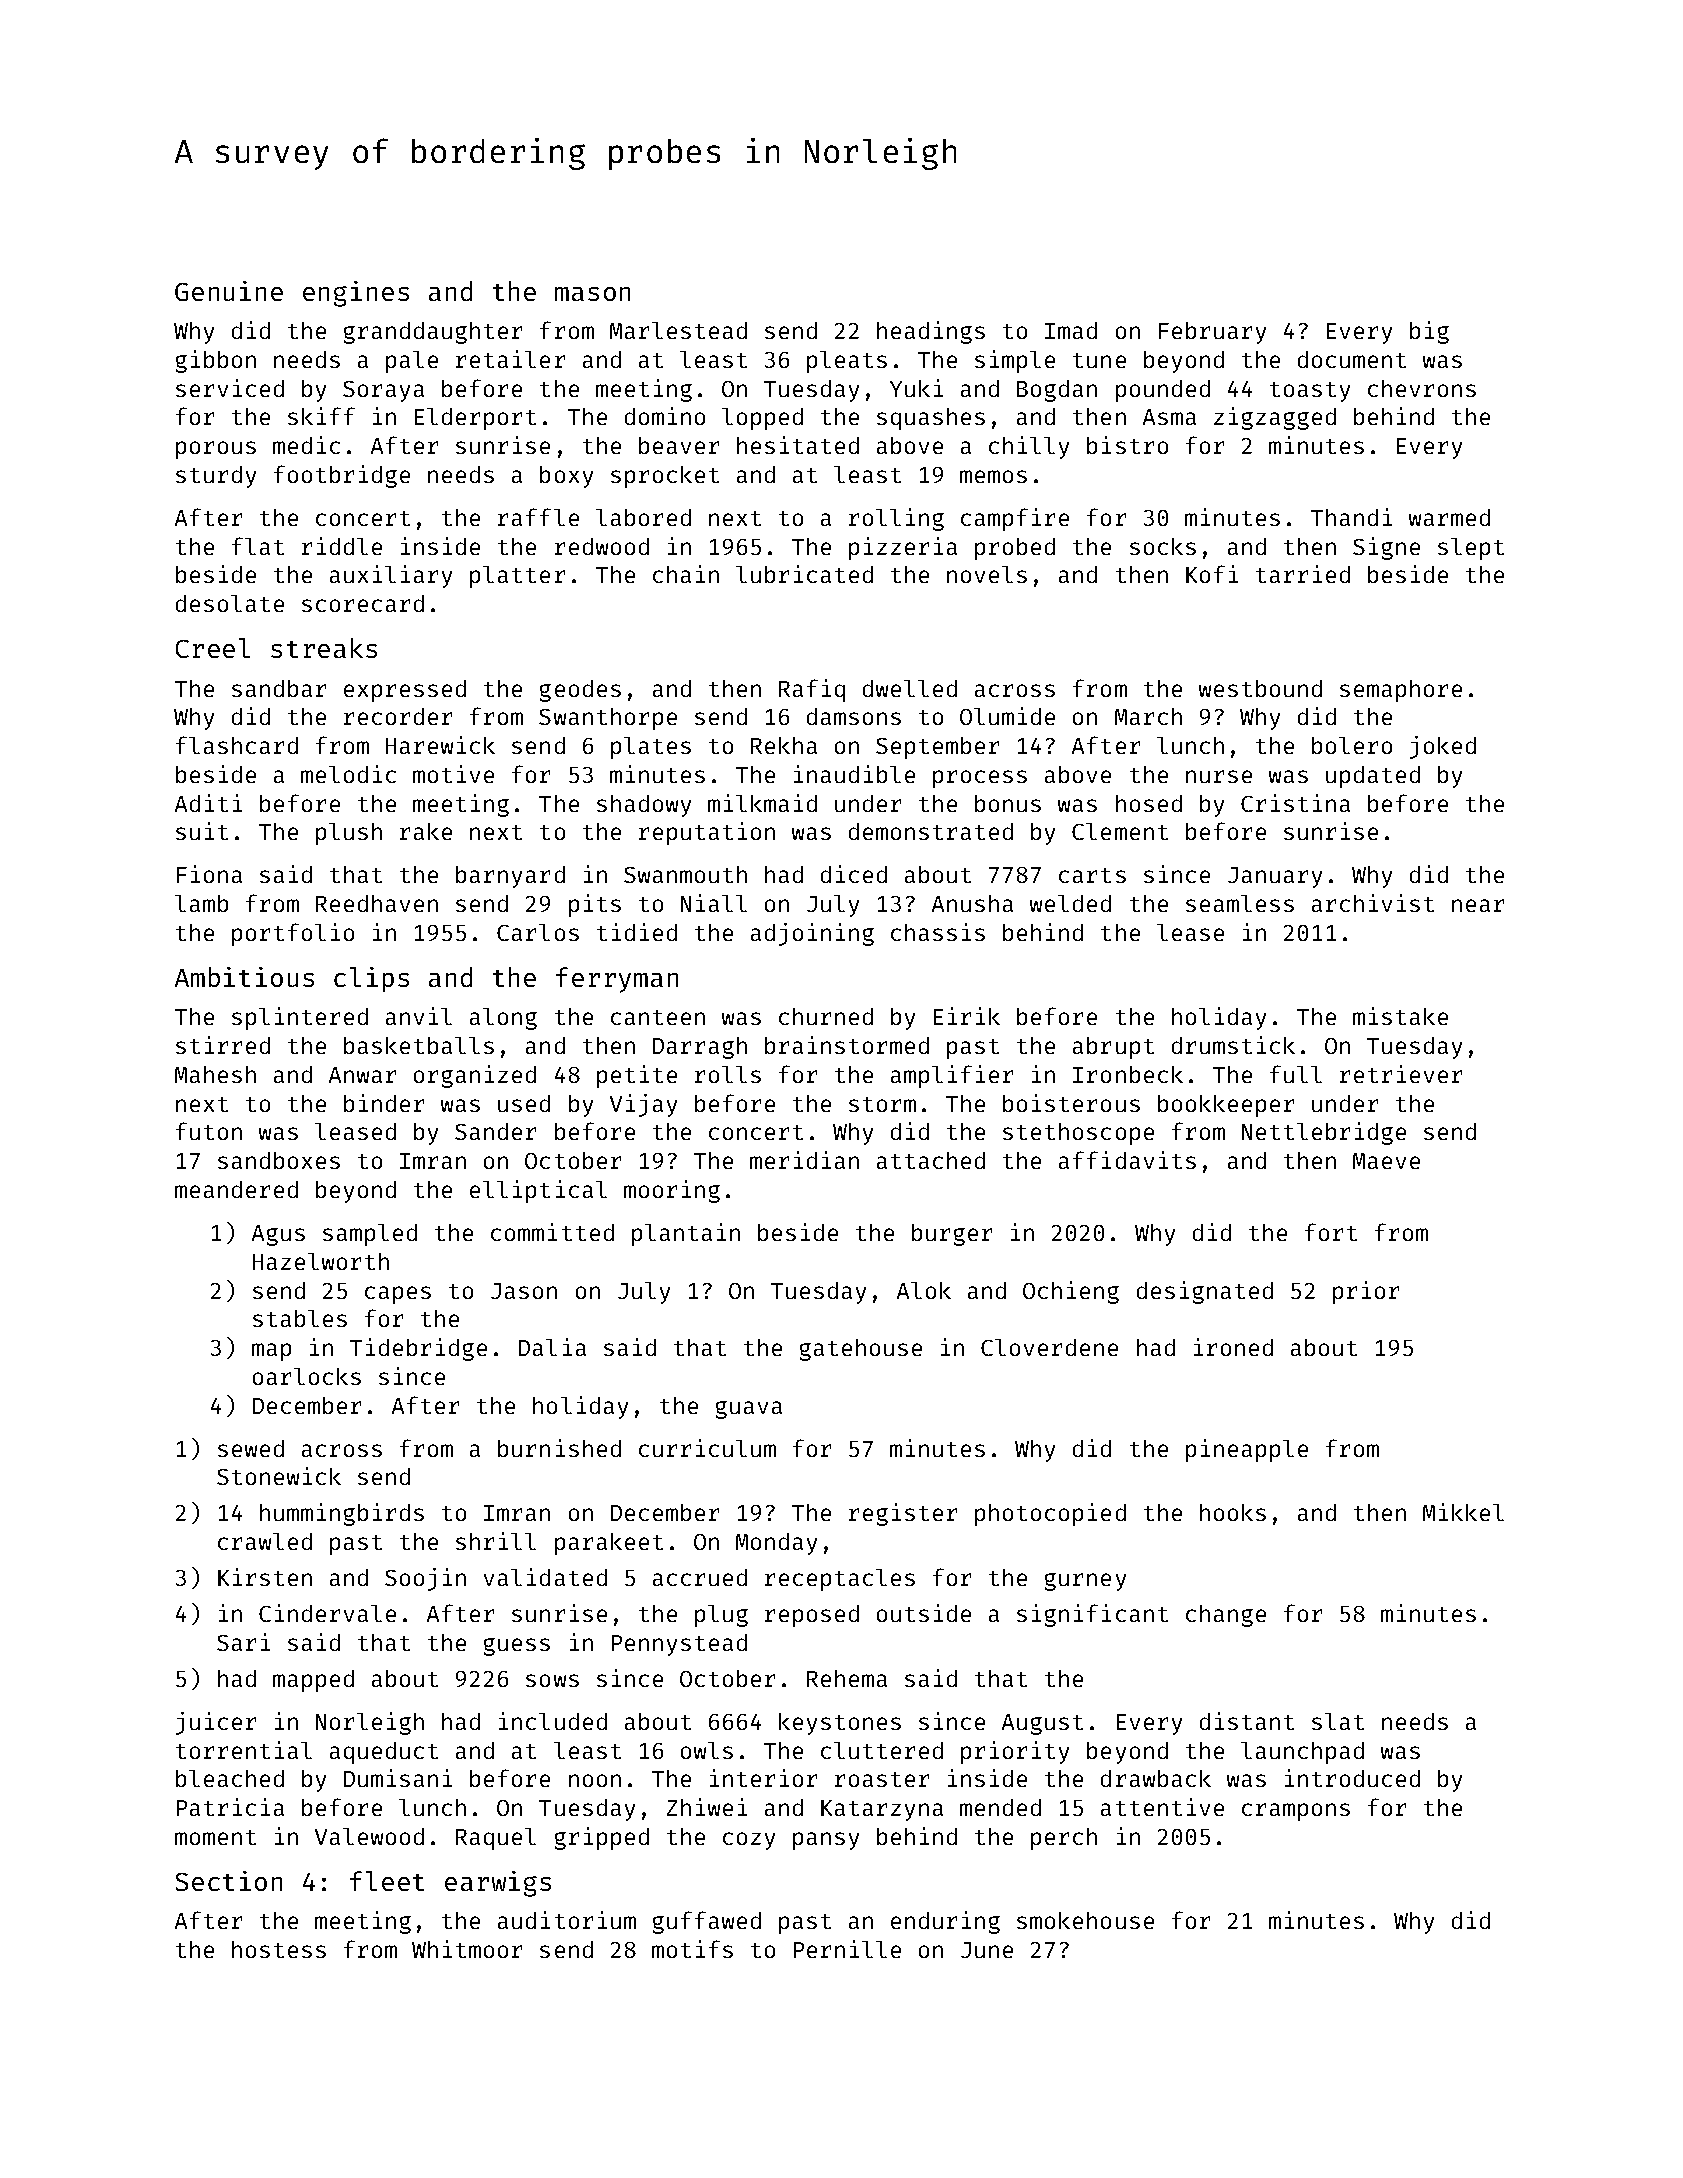  I want to click on sandboxes, so click(279, 1160).
